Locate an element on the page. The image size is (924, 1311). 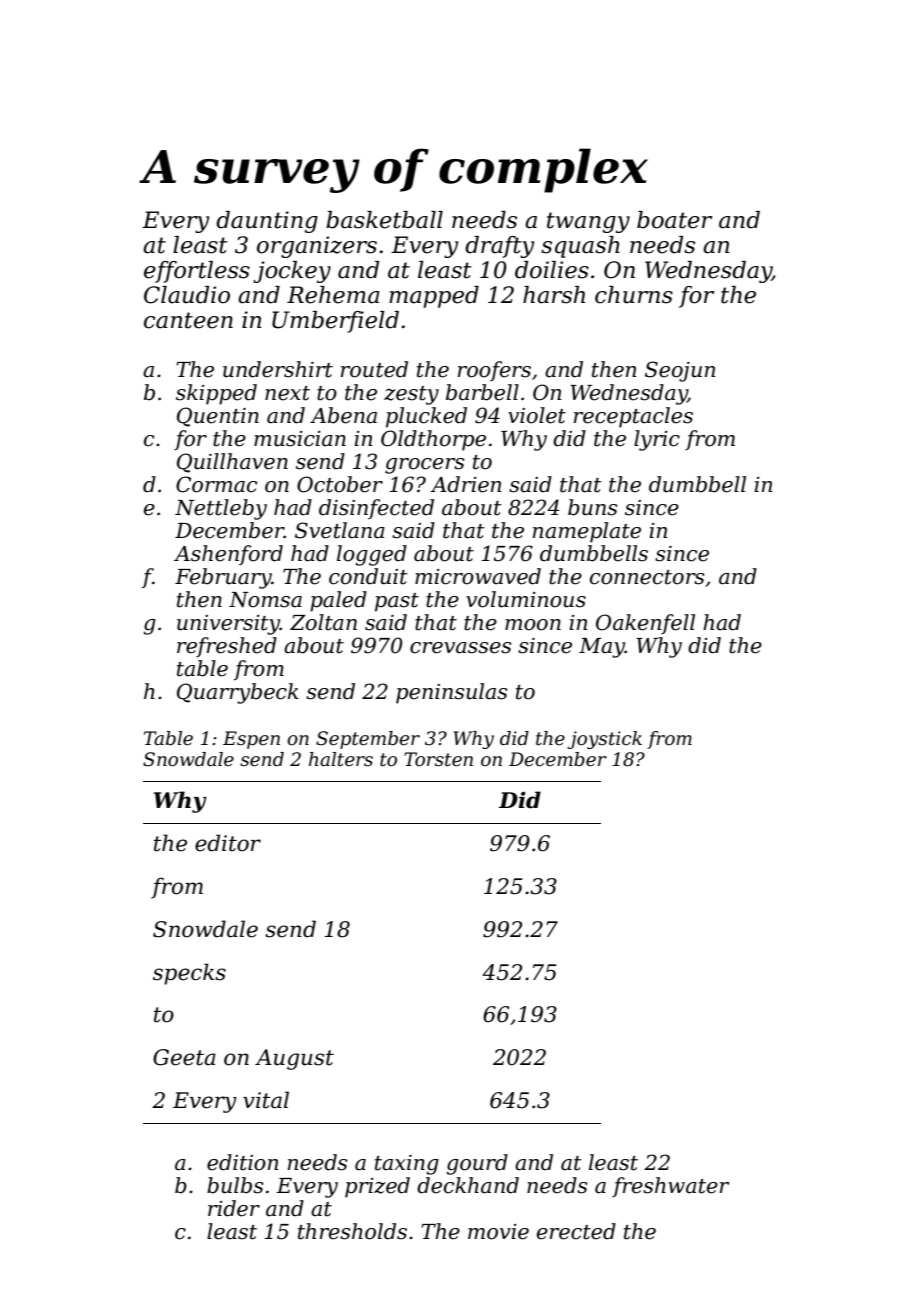
edition is located at coordinates (242, 1162).
